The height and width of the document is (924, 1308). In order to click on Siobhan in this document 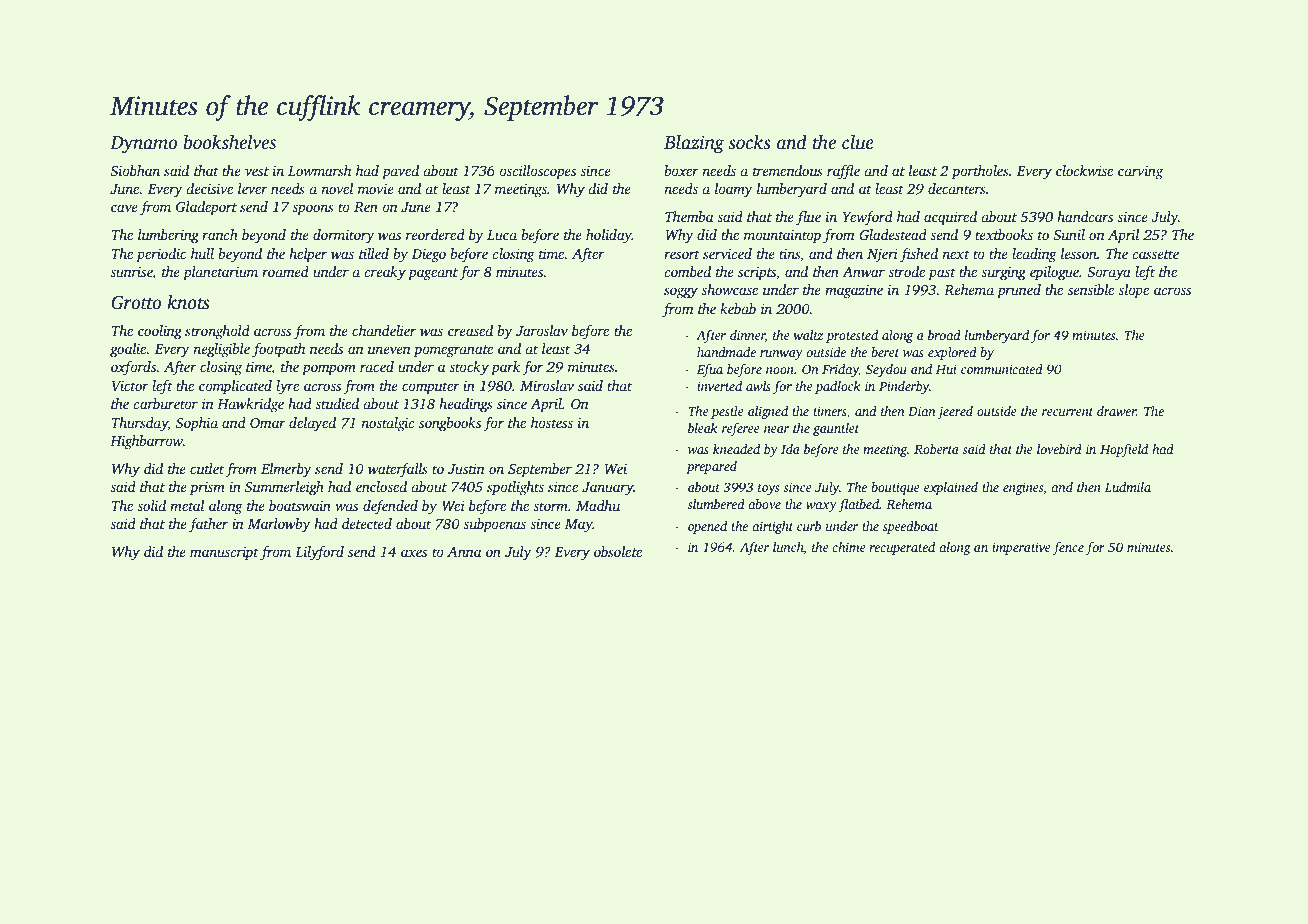, I will do `click(135, 171)`.
